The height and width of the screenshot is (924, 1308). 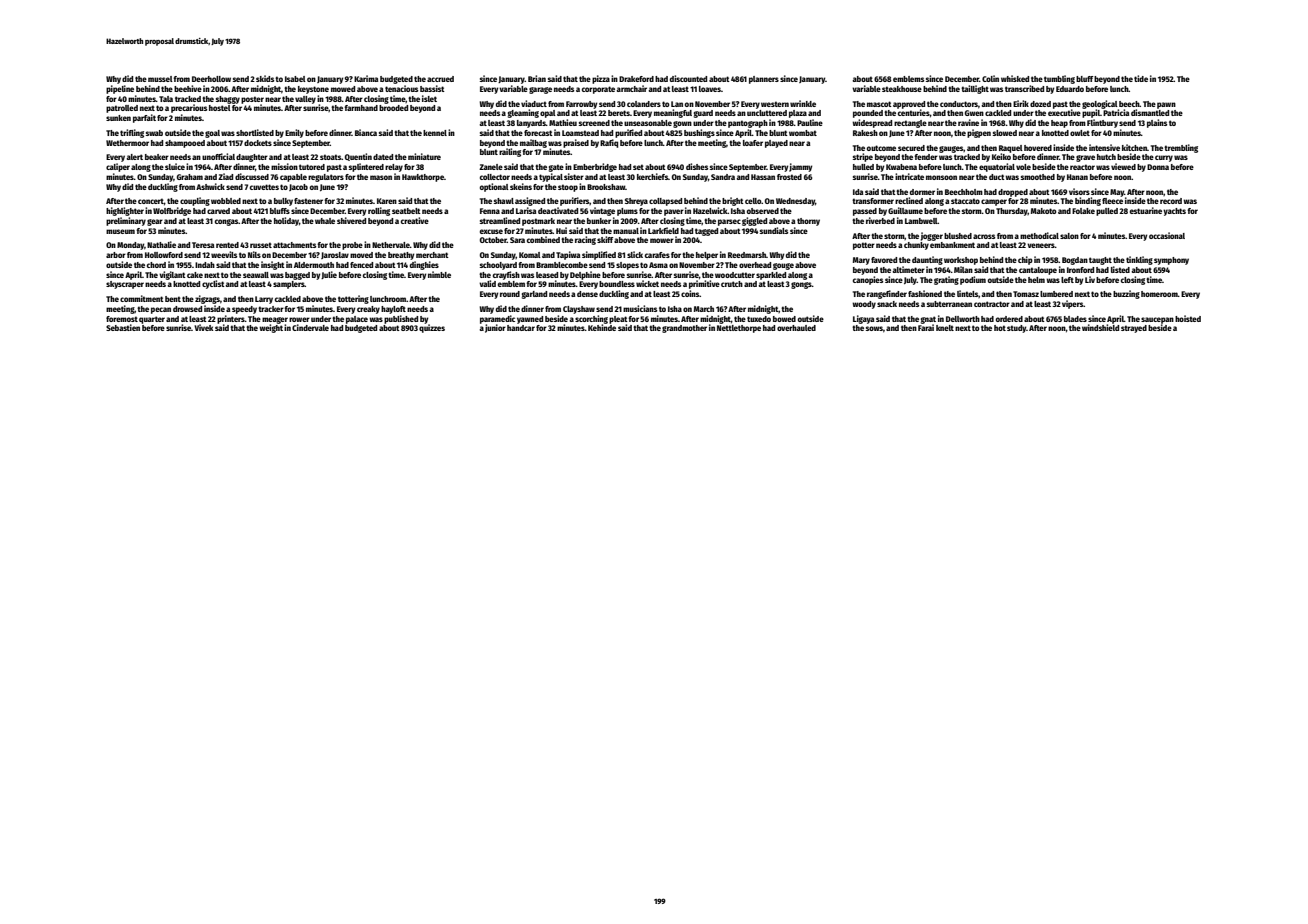 I want to click on Hanan, so click(x=1077, y=177).
